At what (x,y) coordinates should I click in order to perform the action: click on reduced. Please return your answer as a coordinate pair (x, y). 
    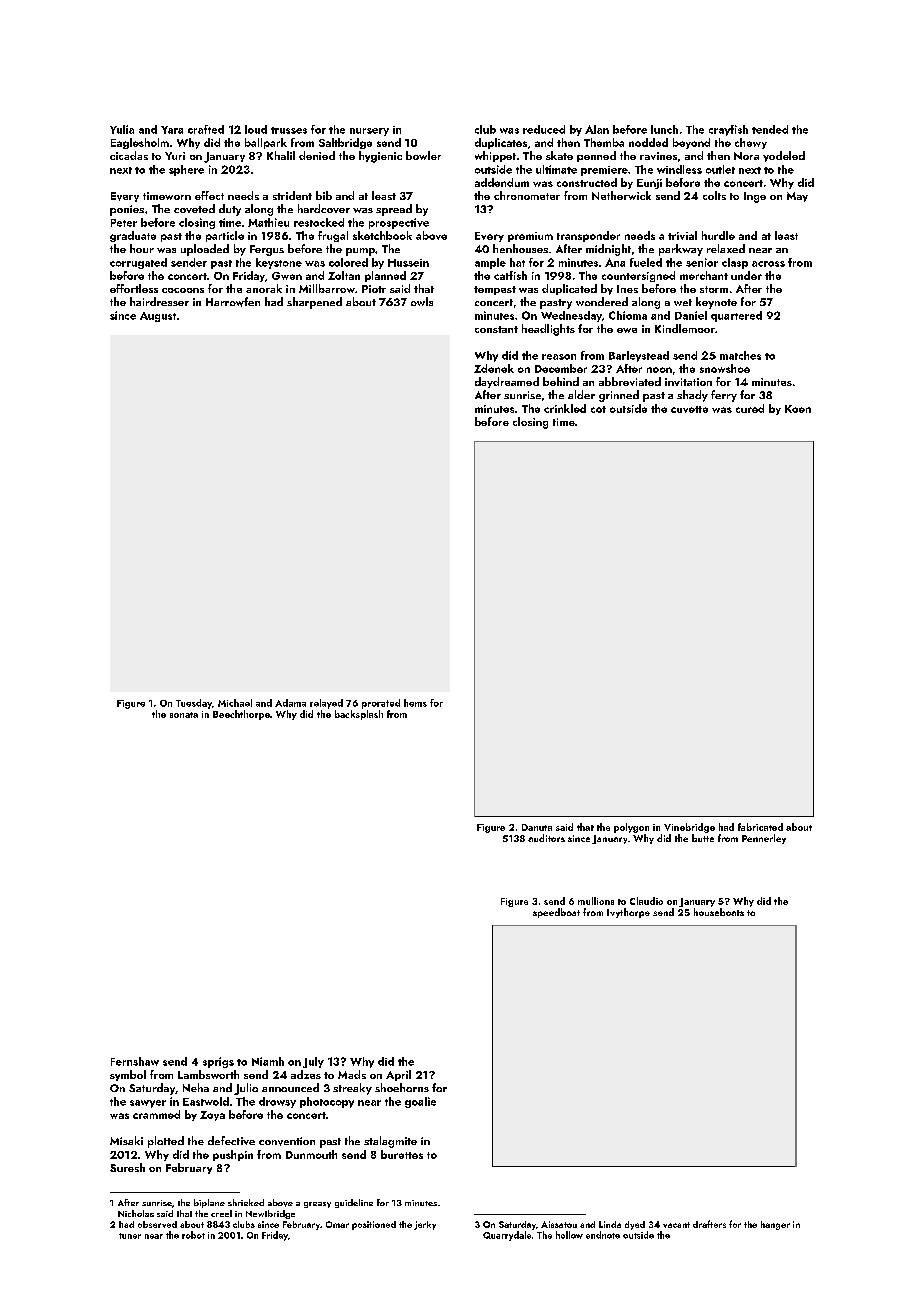
    Looking at the image, I should click on (544, 129).
